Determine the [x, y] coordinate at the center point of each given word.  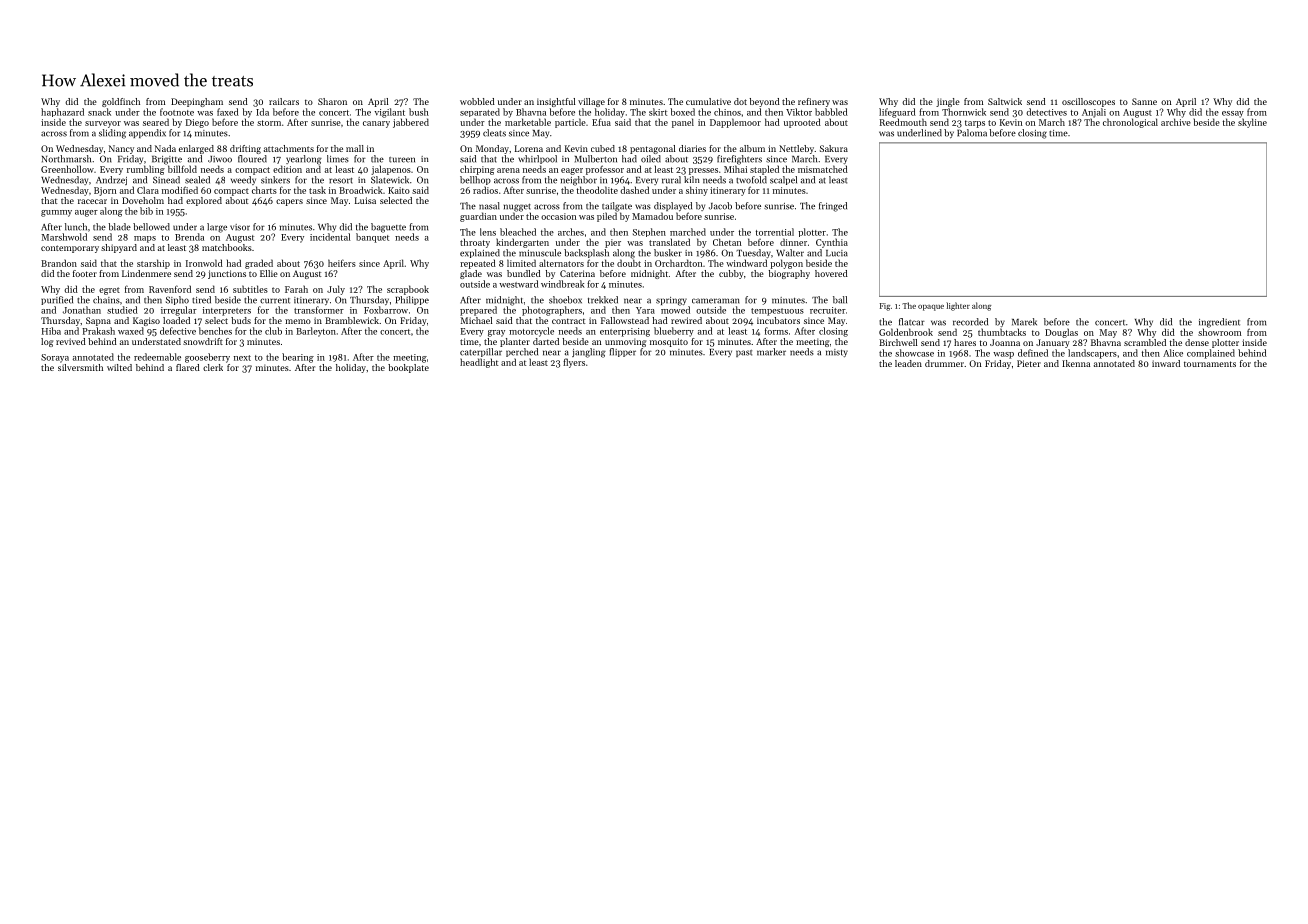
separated [480, 112]
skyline [1252, 123]
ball [840, 300]
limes [338, 159]
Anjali [1094, 113]
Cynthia [832, 243]
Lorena [529, 148]
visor [240, 227]
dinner [793, 242]
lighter [958, 306]
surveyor [103, 124]
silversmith [80, 367]
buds [241, 320]
